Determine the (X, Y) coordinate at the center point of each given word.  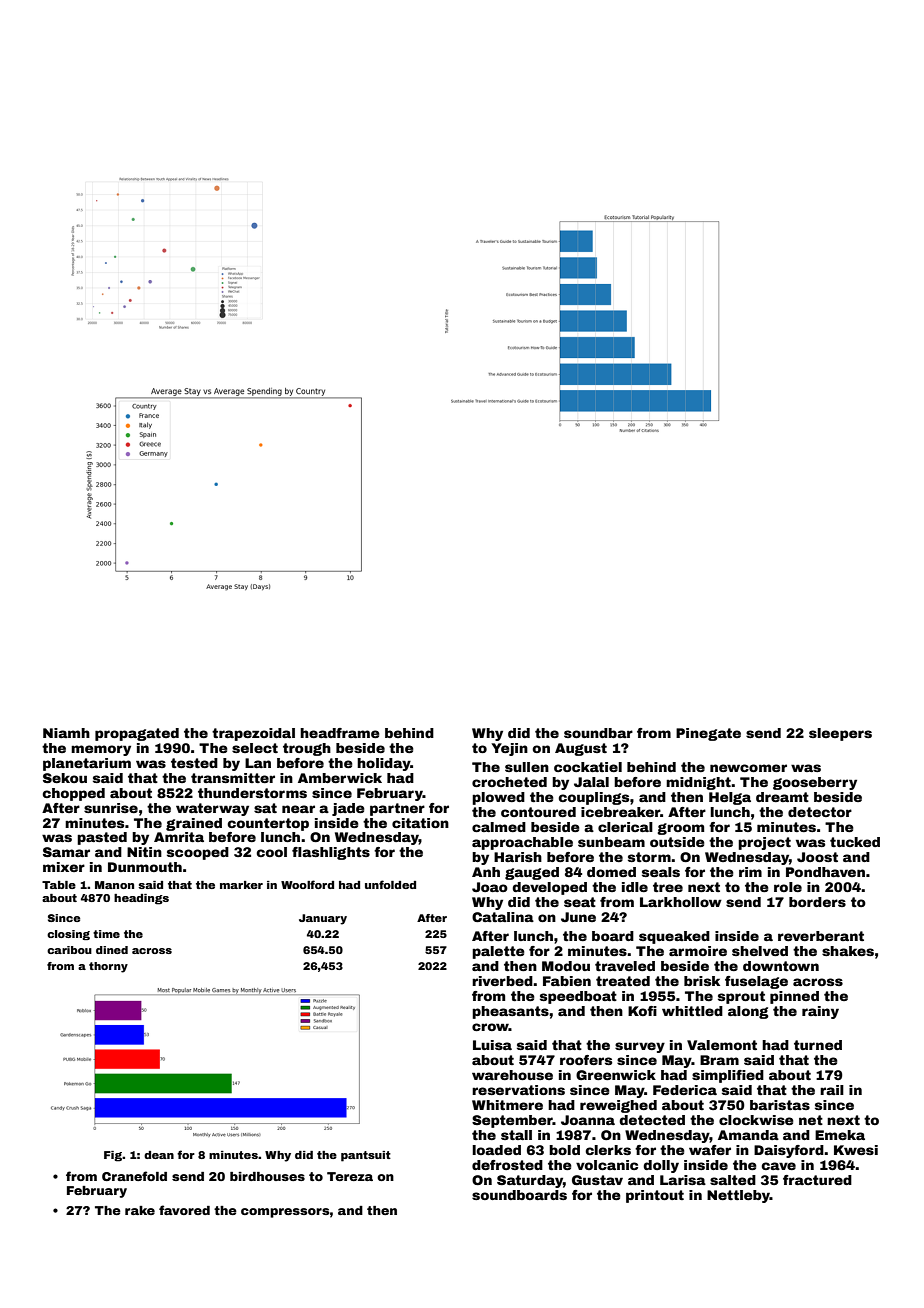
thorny (108, 967)
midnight (698, 783)
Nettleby (738, 1196)
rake (140, 1210)
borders (817, 902)
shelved (760, 951)
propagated (137, 734)
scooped (198, 853)
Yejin (509, 749)
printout (655, 1196)
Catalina (503, 917)
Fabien (567, 981)
